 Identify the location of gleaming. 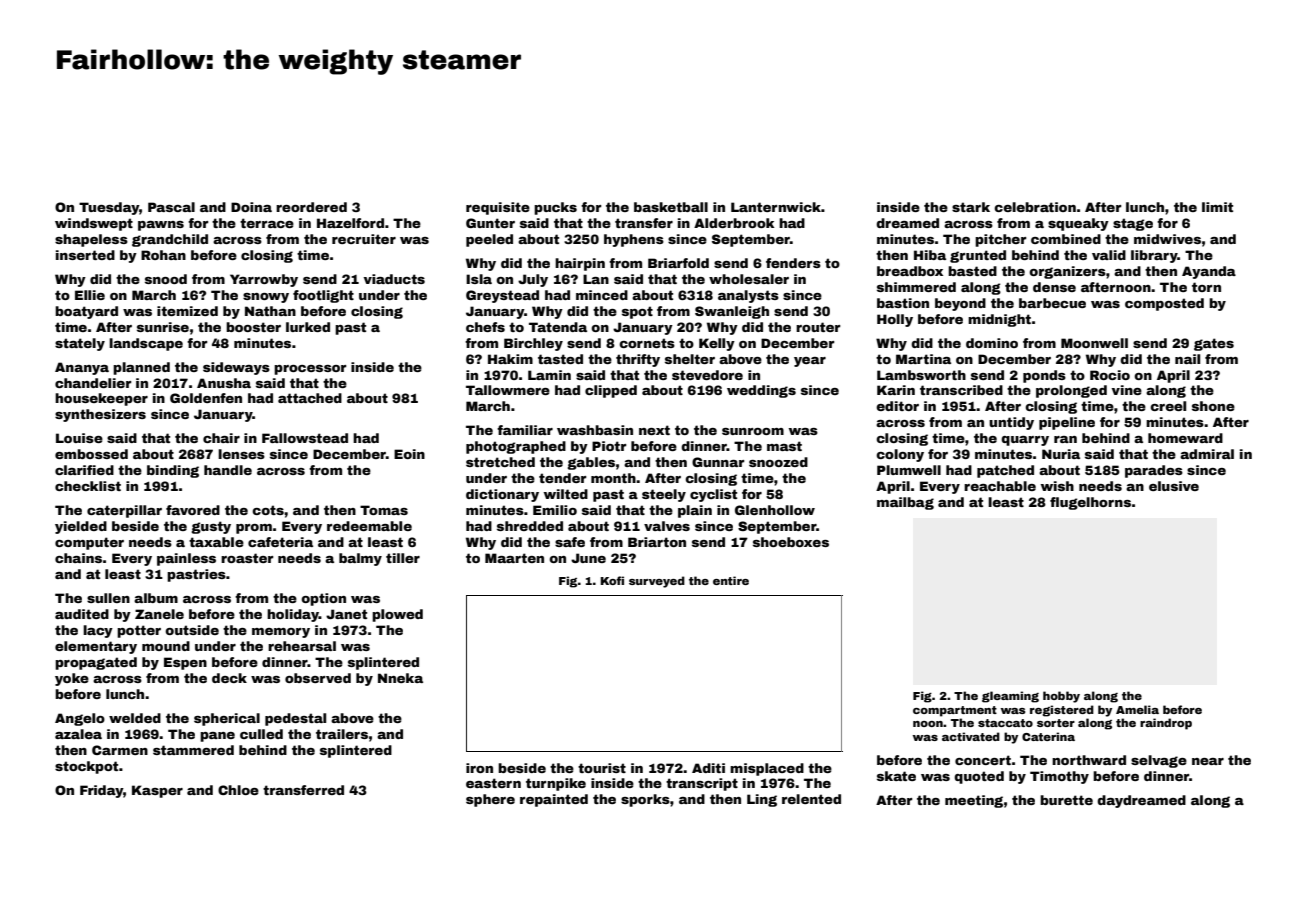
(1010, 697).
